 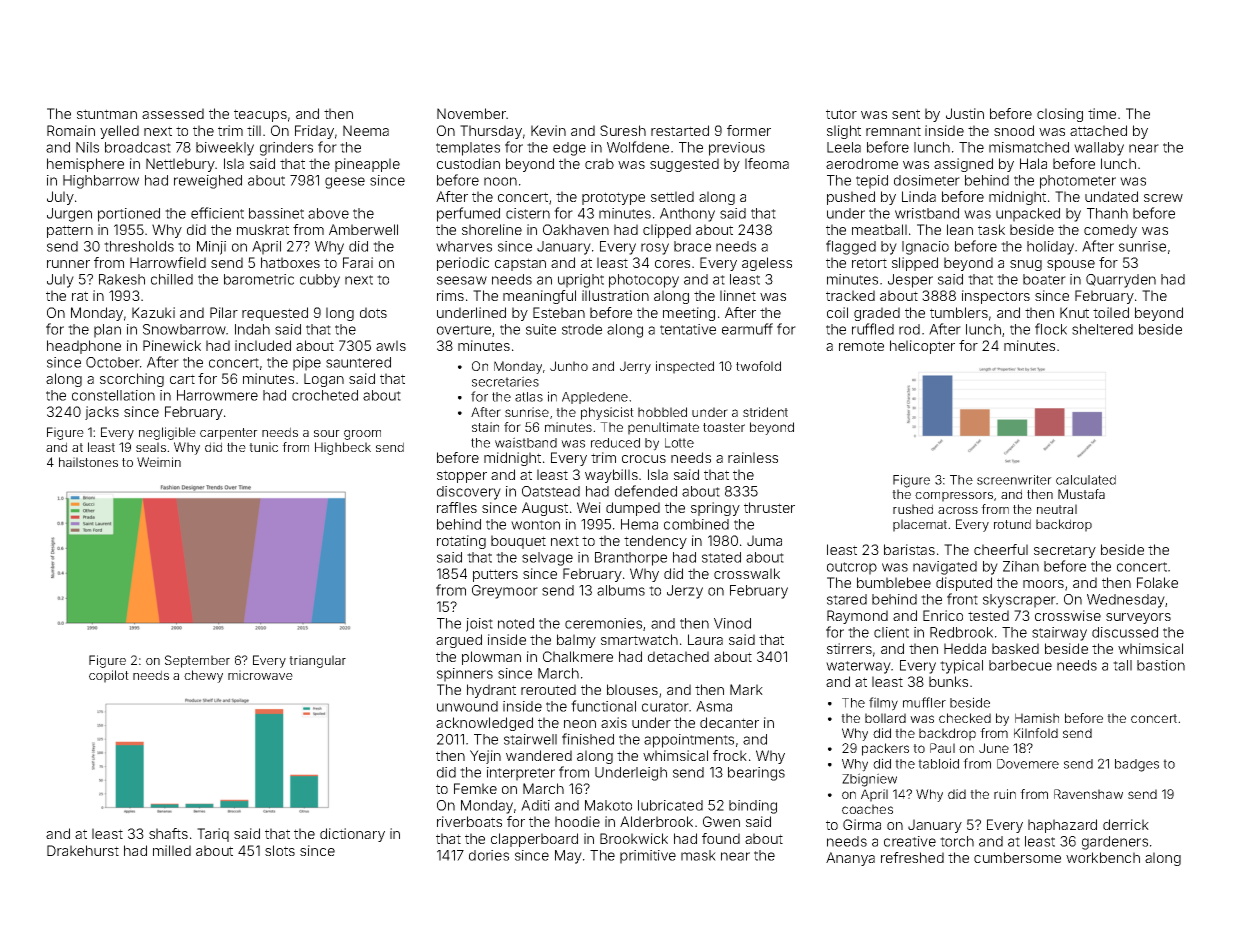 I want to click on chilled, so click(x=172, y=279).
